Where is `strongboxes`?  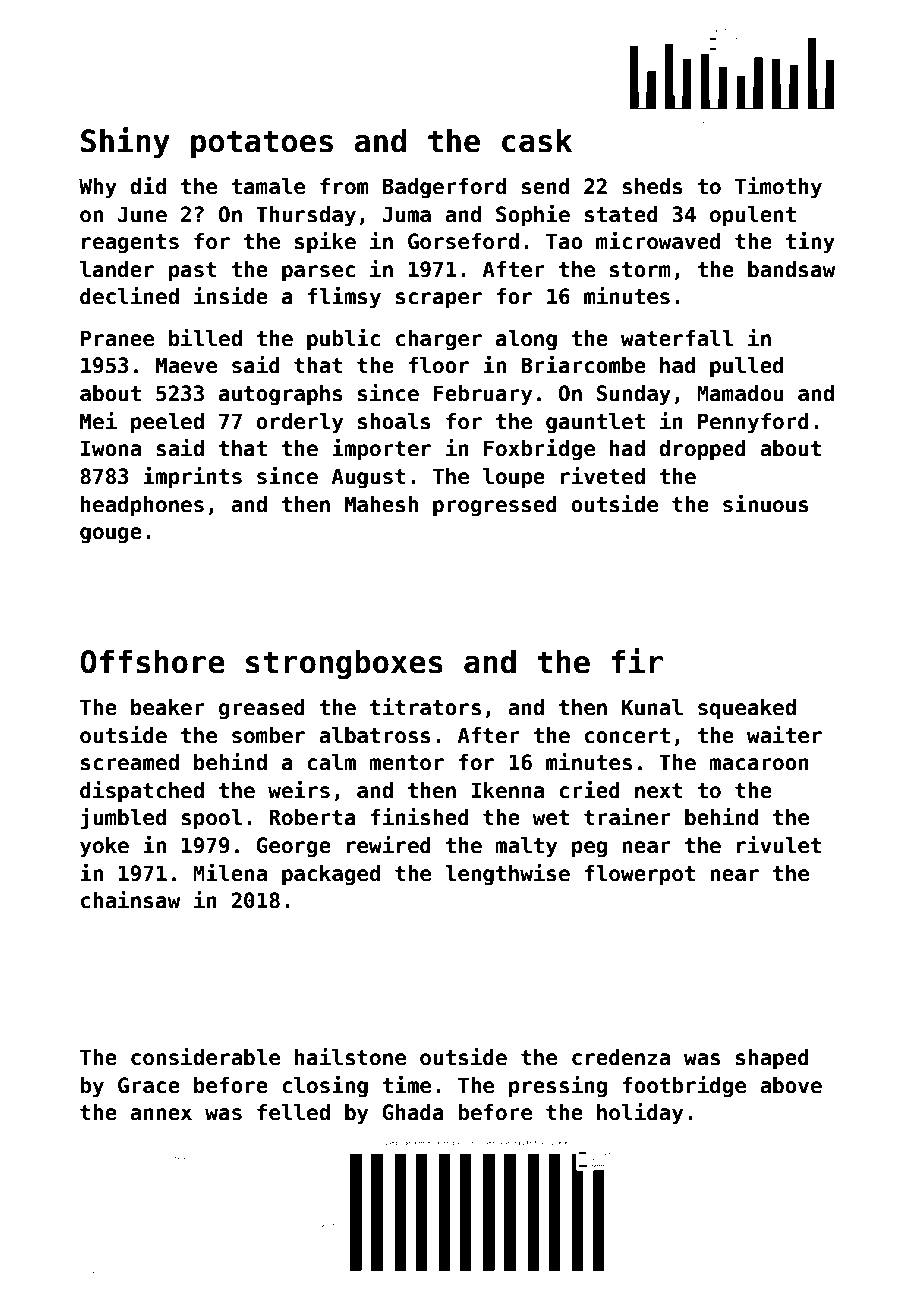
strongboxes is located at coordinates (344, 664).
